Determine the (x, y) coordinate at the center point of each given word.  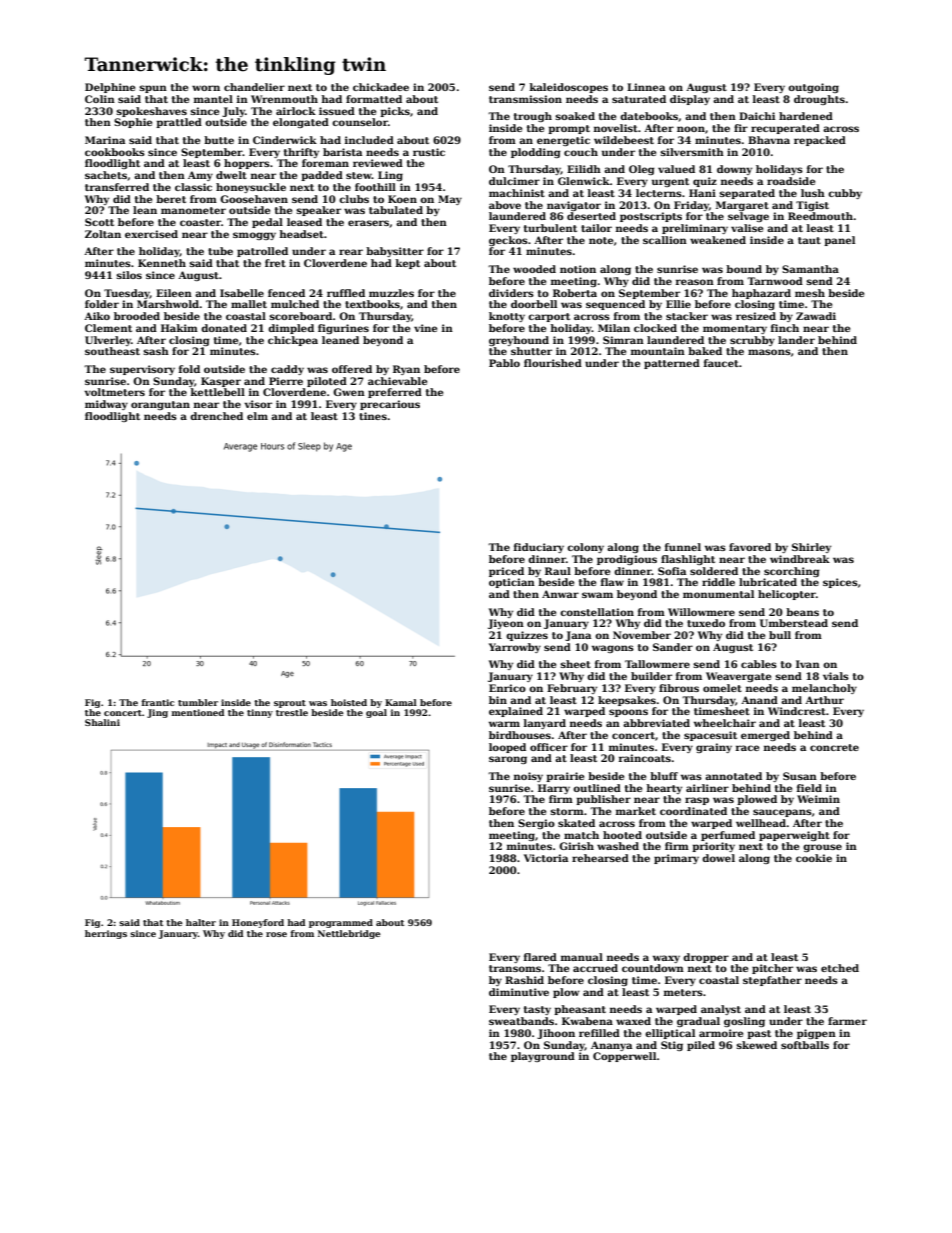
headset (301, 234)
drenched (216, 416)
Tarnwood (775, 281)
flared (540, 957)
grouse (822, 848)
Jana (578, 636)
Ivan (808, 664)
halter (201, 922)
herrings (106, 934)
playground (543, 1057)
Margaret (742, 206)
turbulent (550, 228)
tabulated (396, 210)
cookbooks (115, 152)
